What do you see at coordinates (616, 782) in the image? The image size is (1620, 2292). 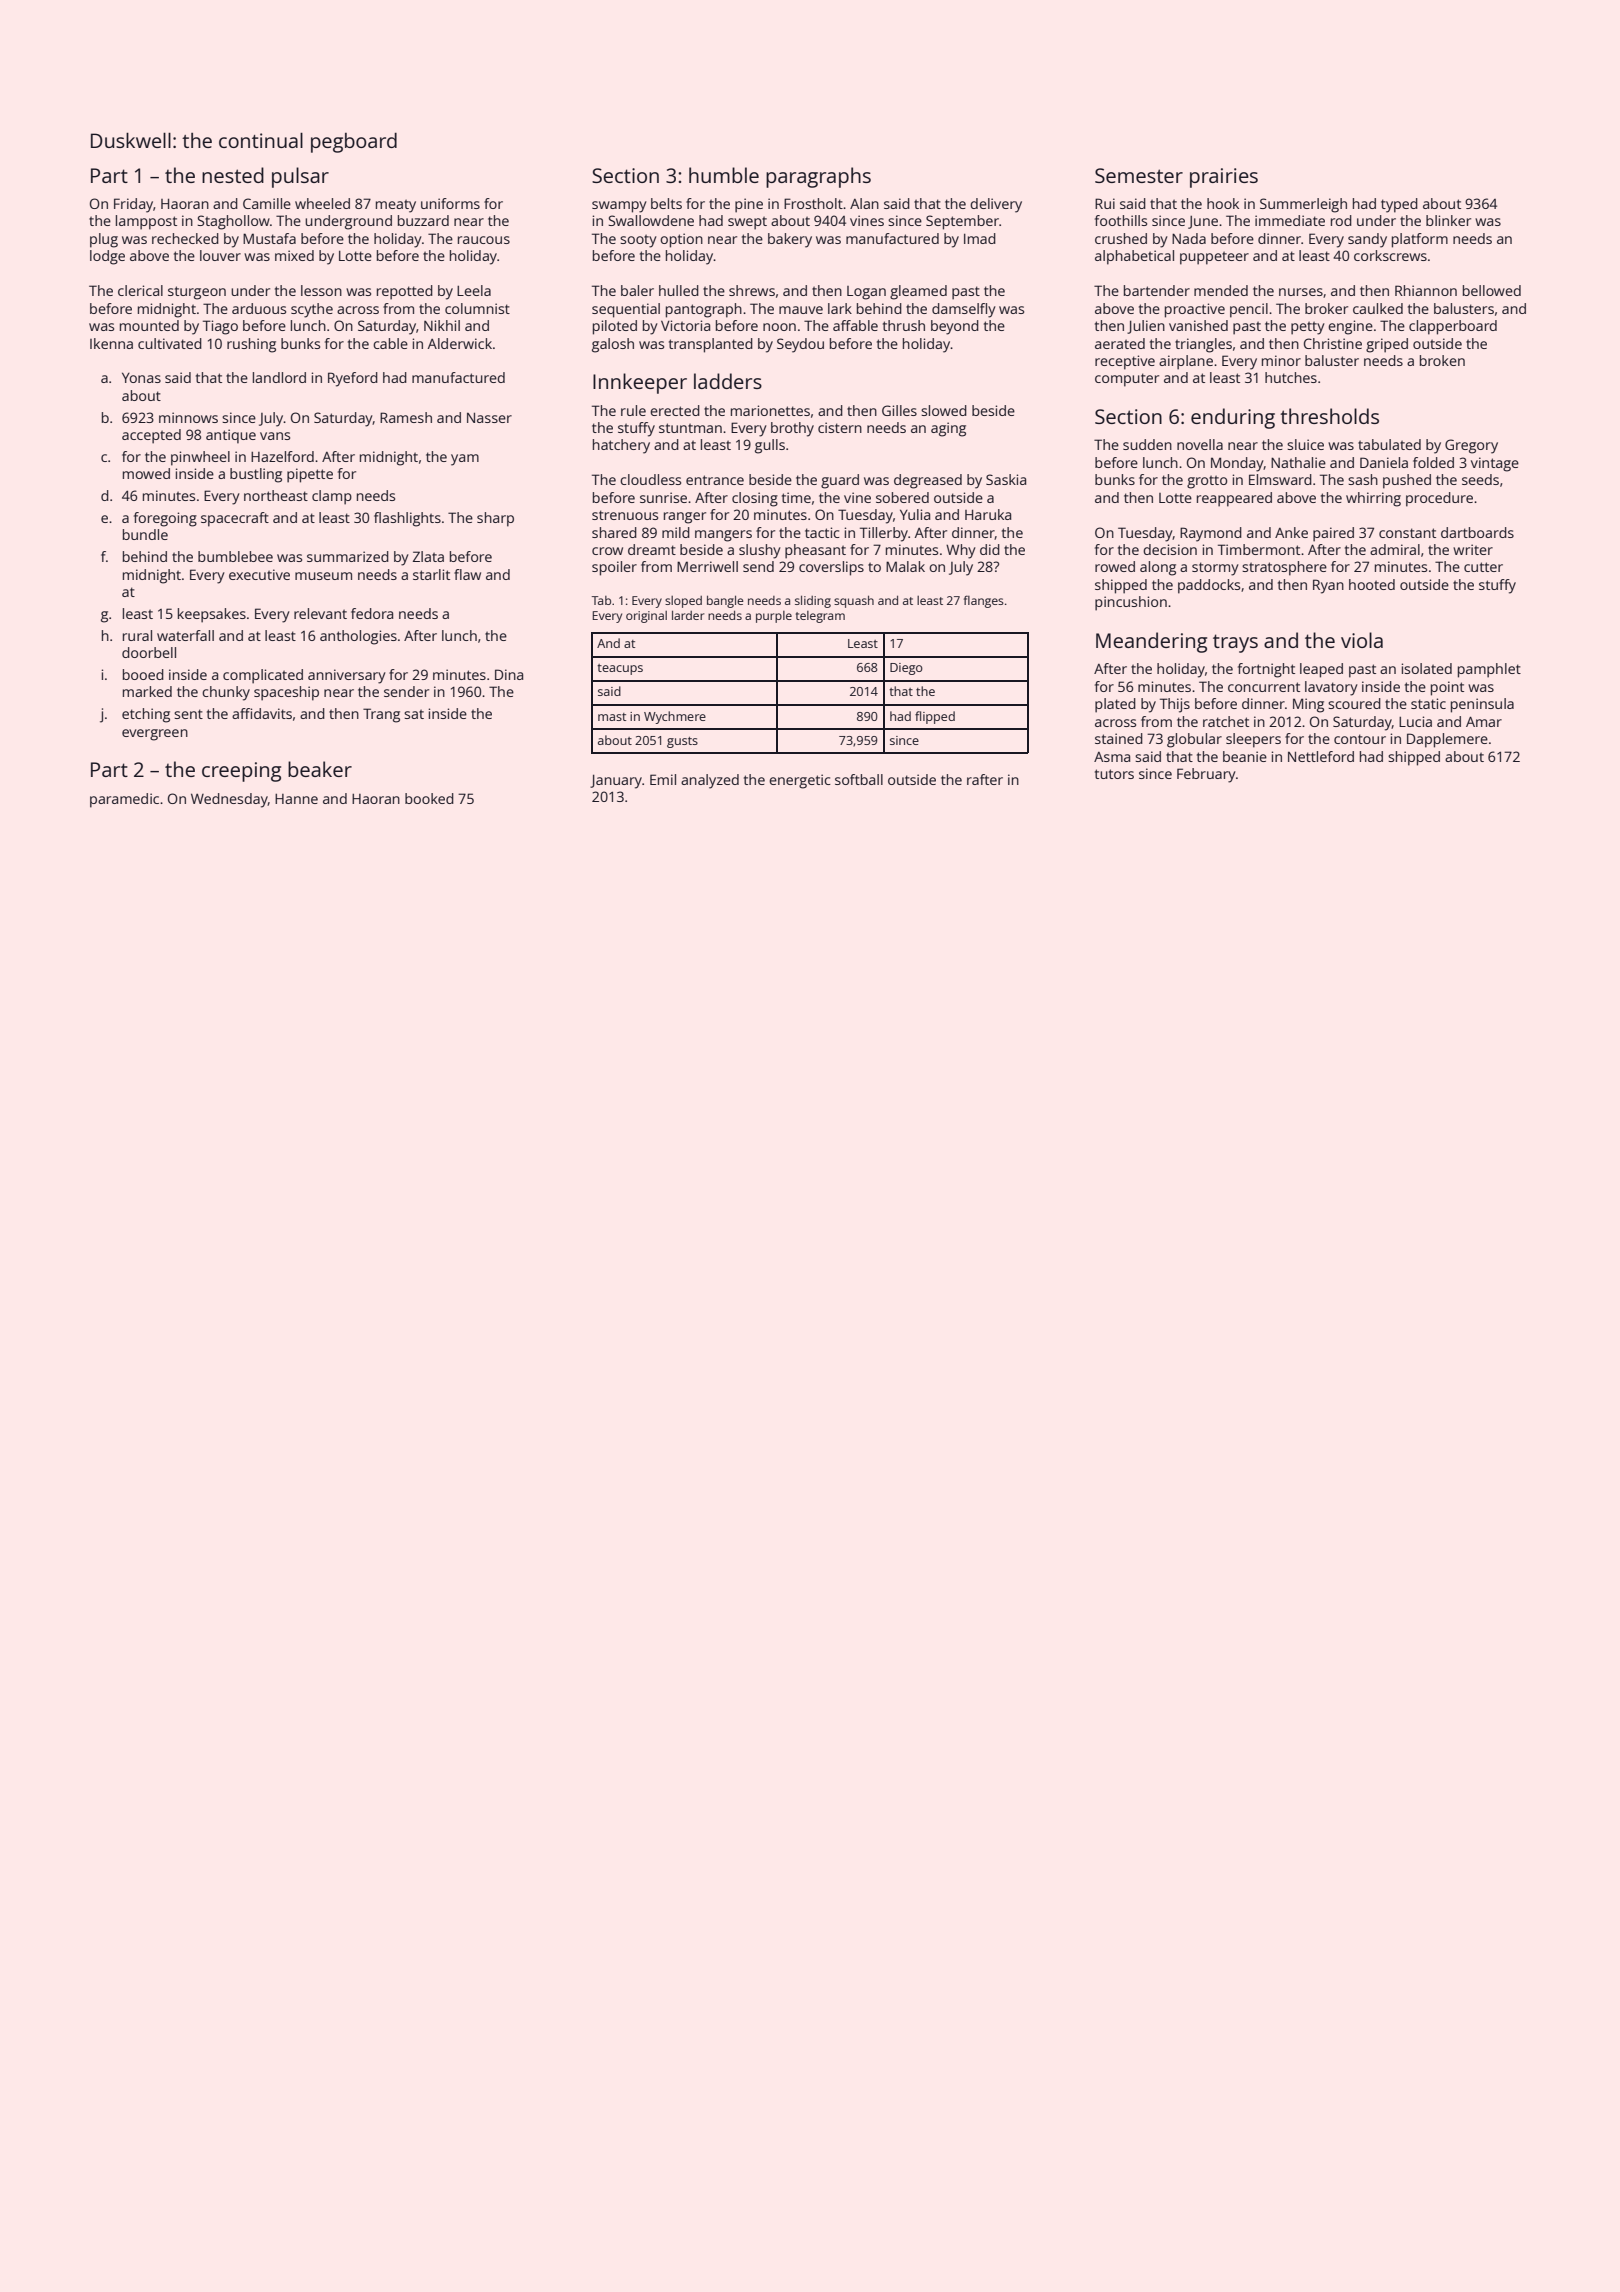 I see `January` at bounding box center [616, 782].
